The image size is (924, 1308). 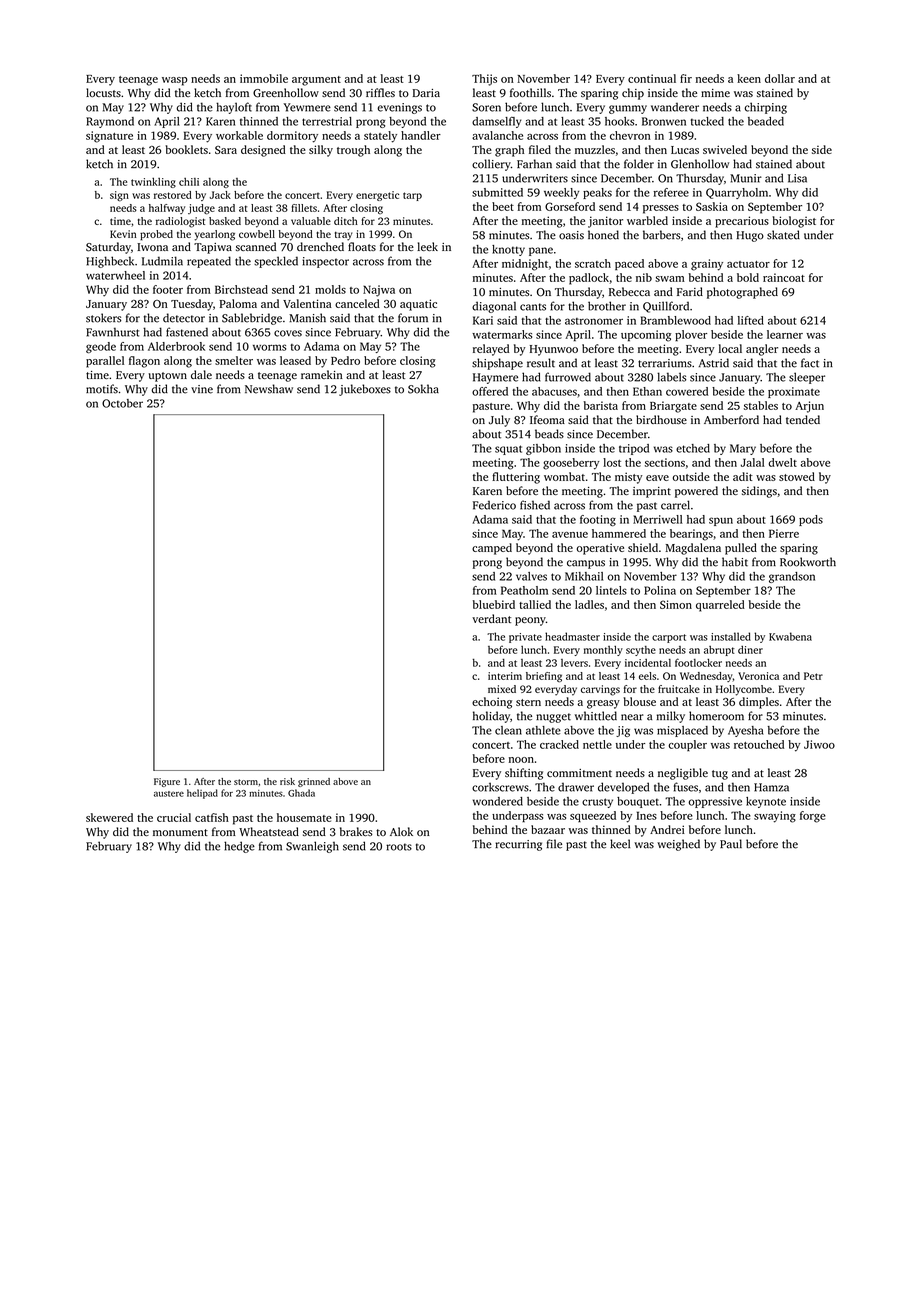 What do you see at coordinates (797, 178) in the screenshot?
I see `Lisa` at bounding box center [797, 178].
